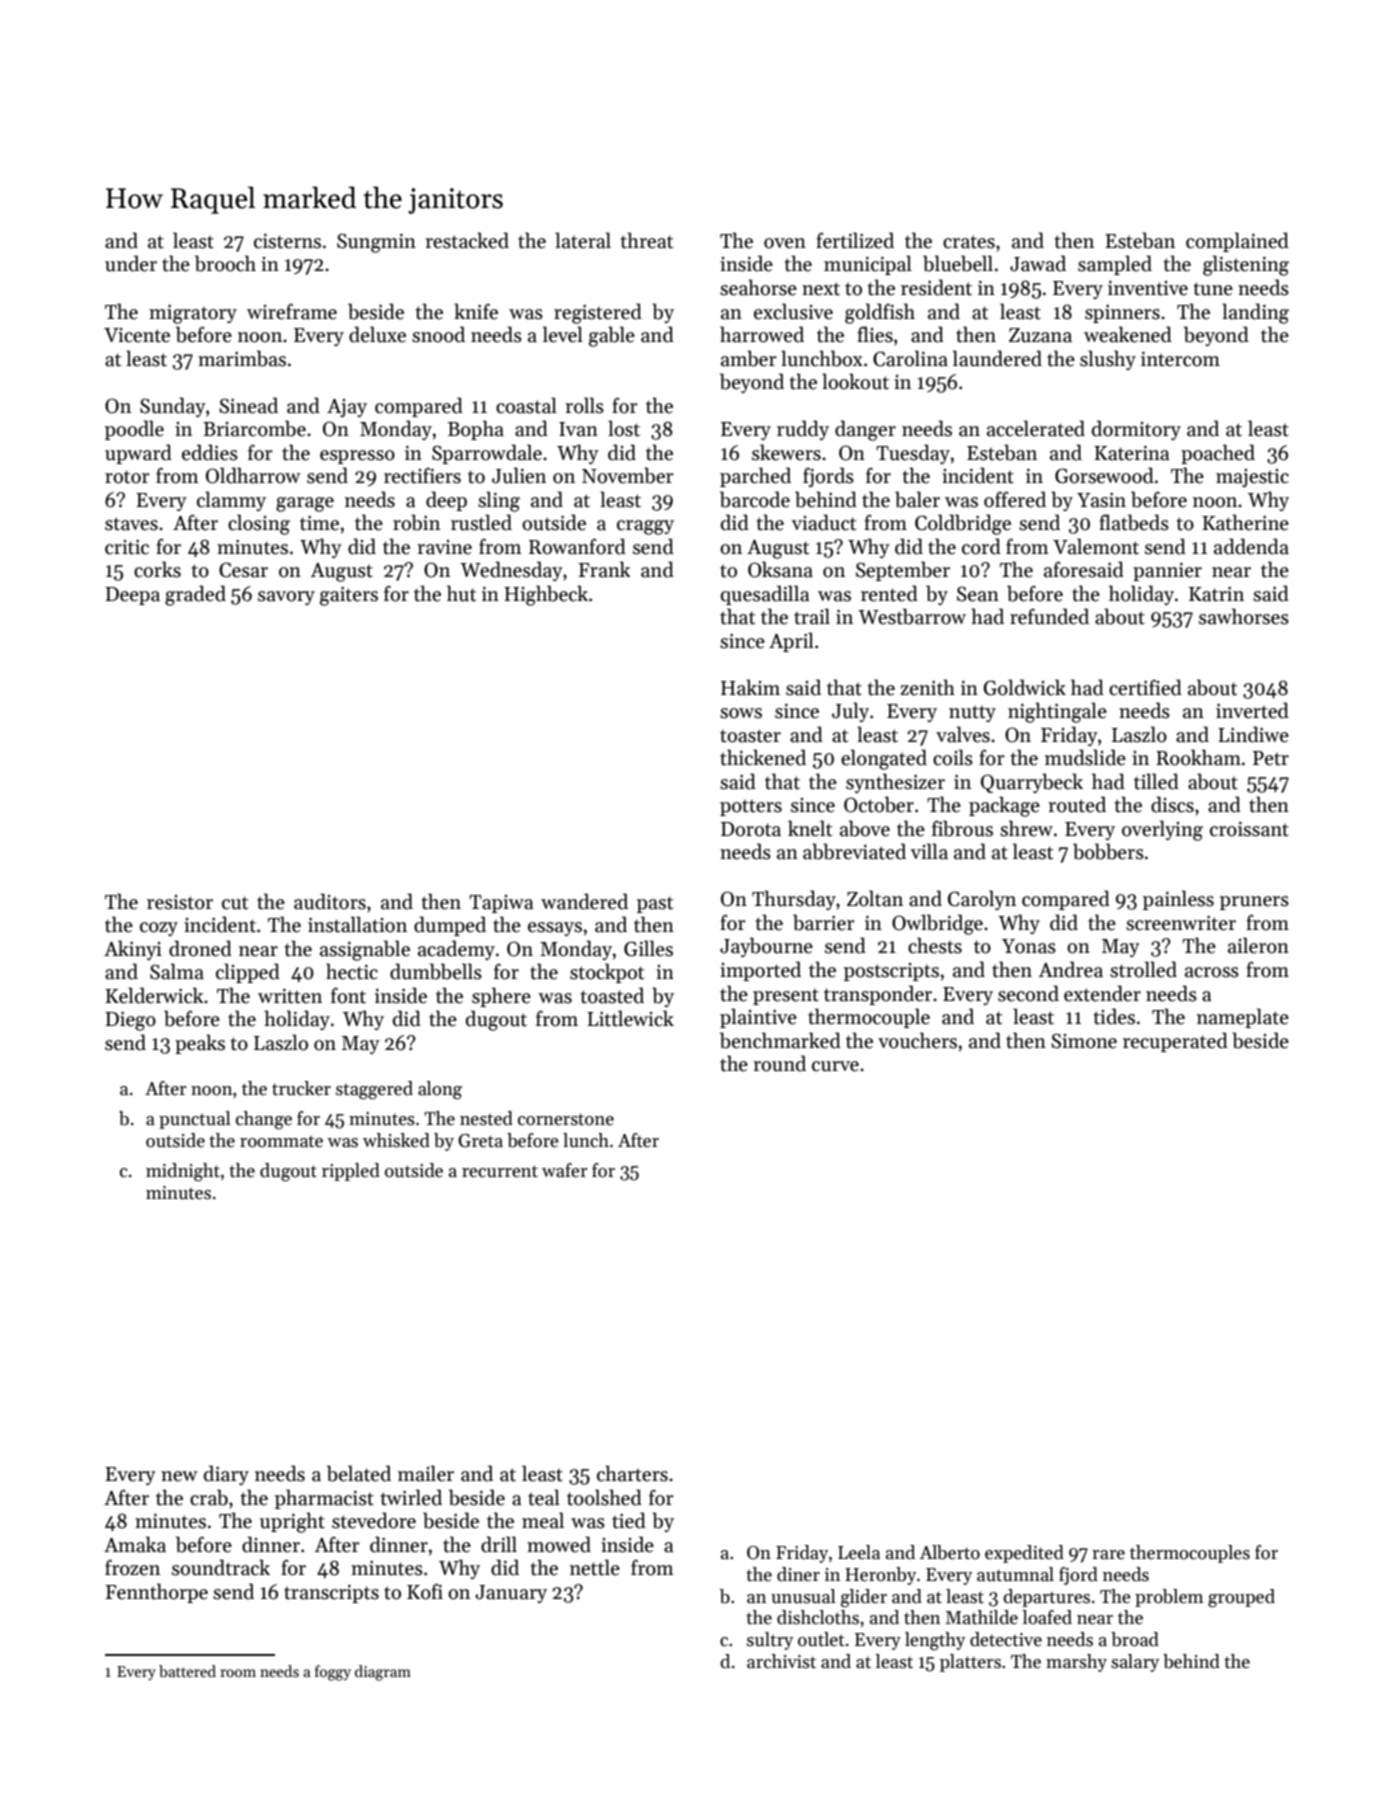  I want to click on lateral, so click(583, 240).
